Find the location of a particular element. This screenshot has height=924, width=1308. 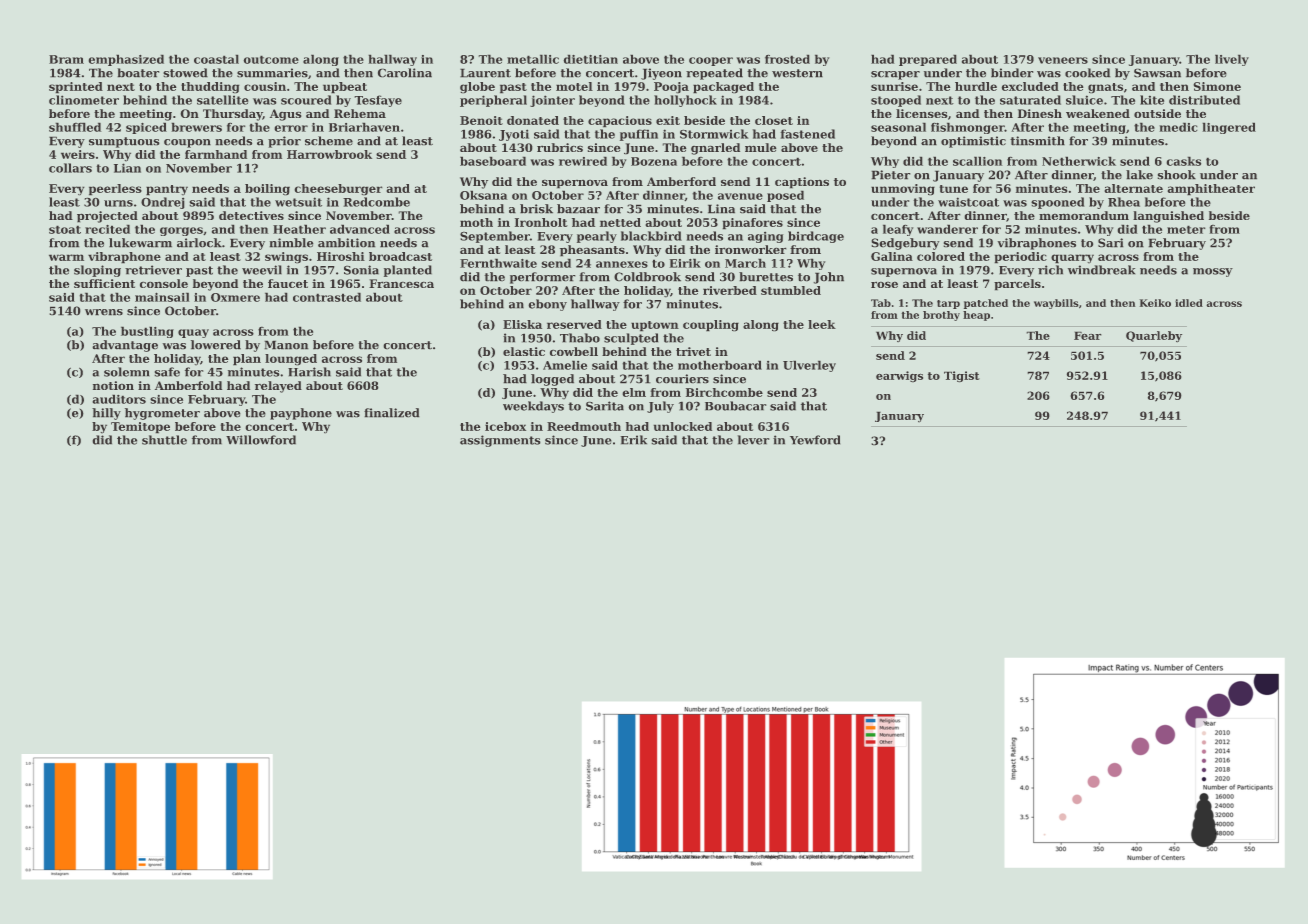

parcels is located at coordinates (1017, 284).
